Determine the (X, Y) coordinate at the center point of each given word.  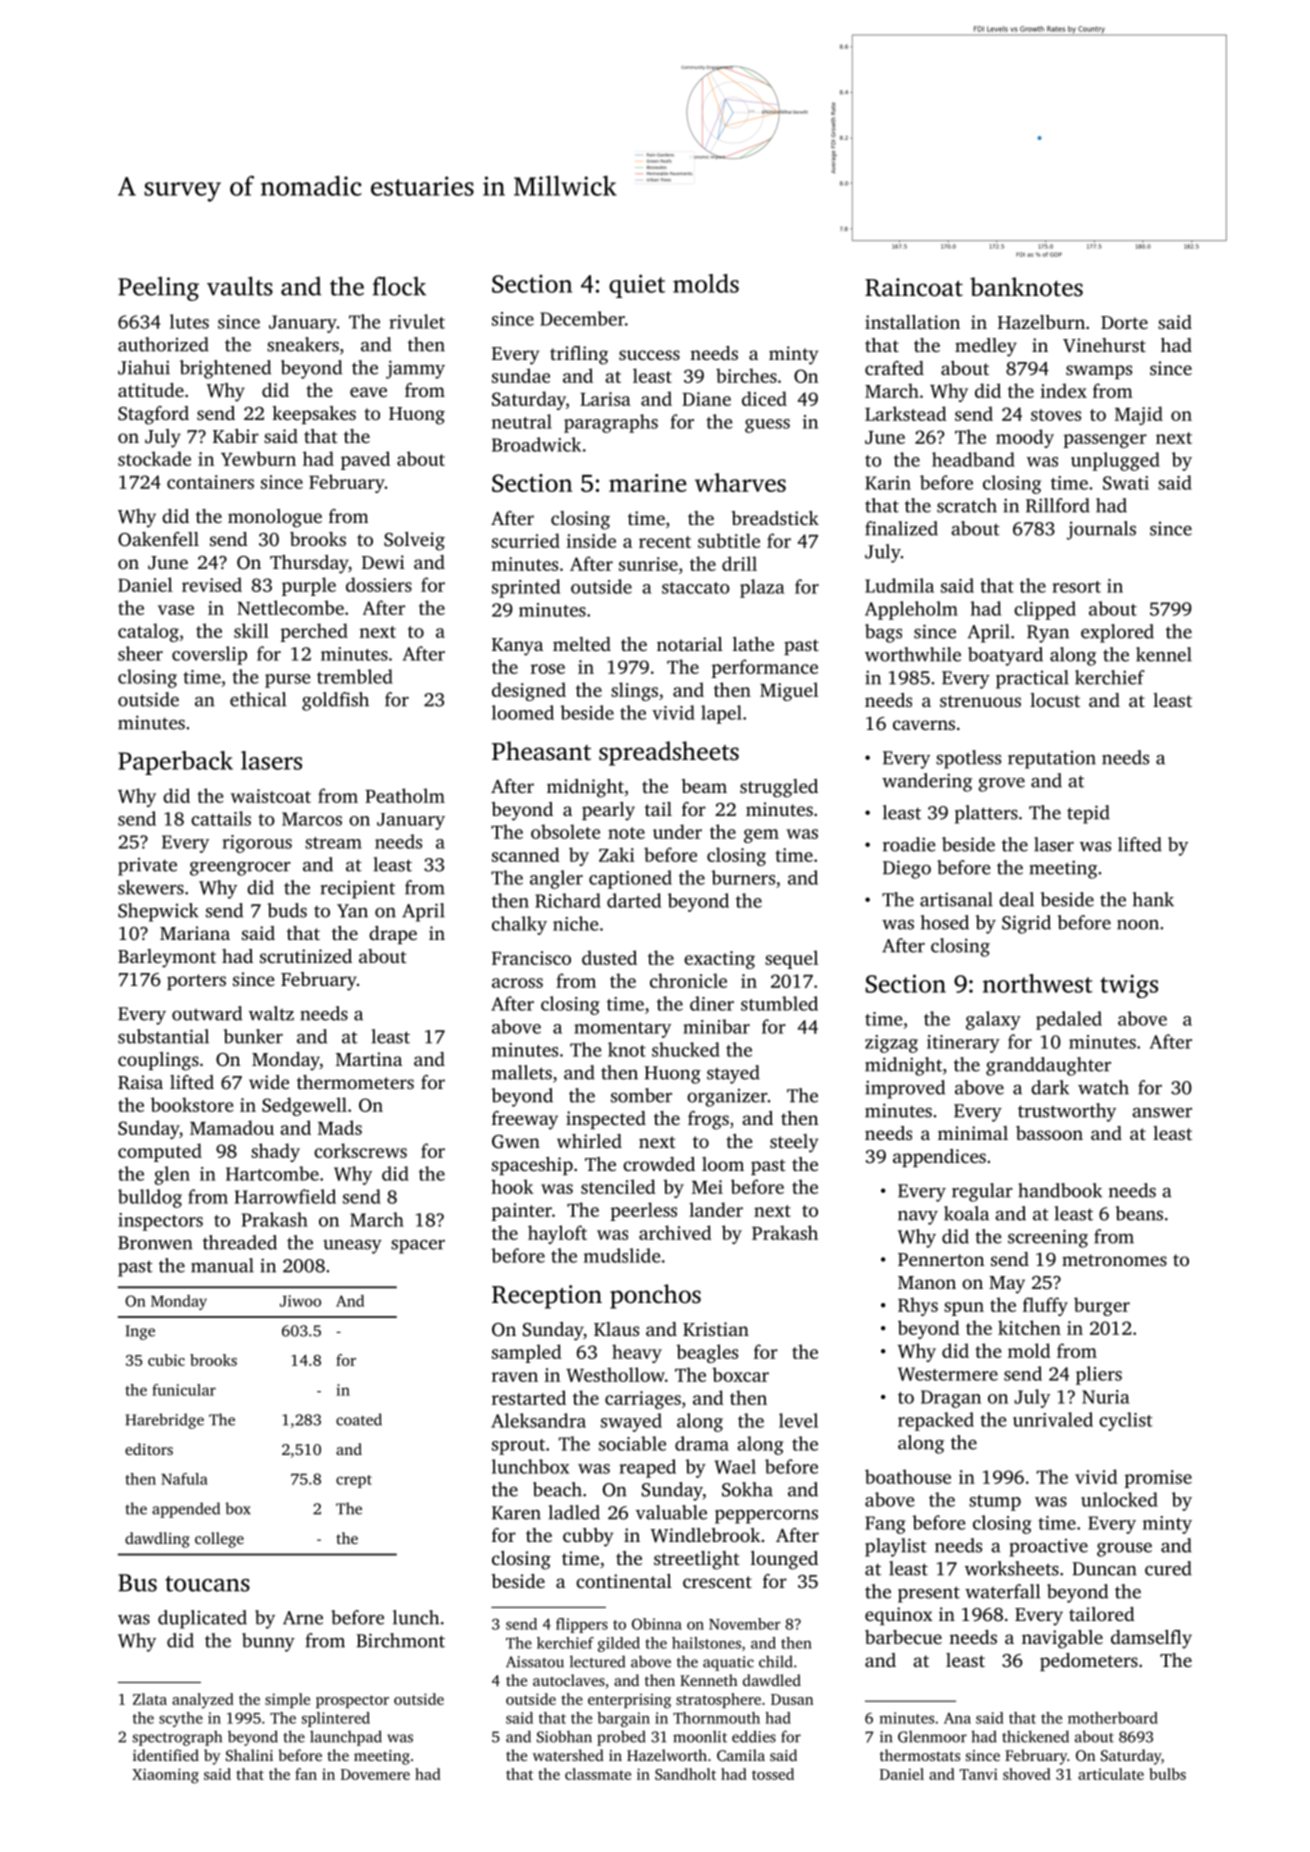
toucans (207, 1584)
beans (1139, 1213)
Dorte (1124, 322)
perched (314, 632)
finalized (901, 528)
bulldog (150, 1198)
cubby (588, 1537)
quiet (637, 286)
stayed (733, 1074)
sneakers (303, 344)
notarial (690, 644)
